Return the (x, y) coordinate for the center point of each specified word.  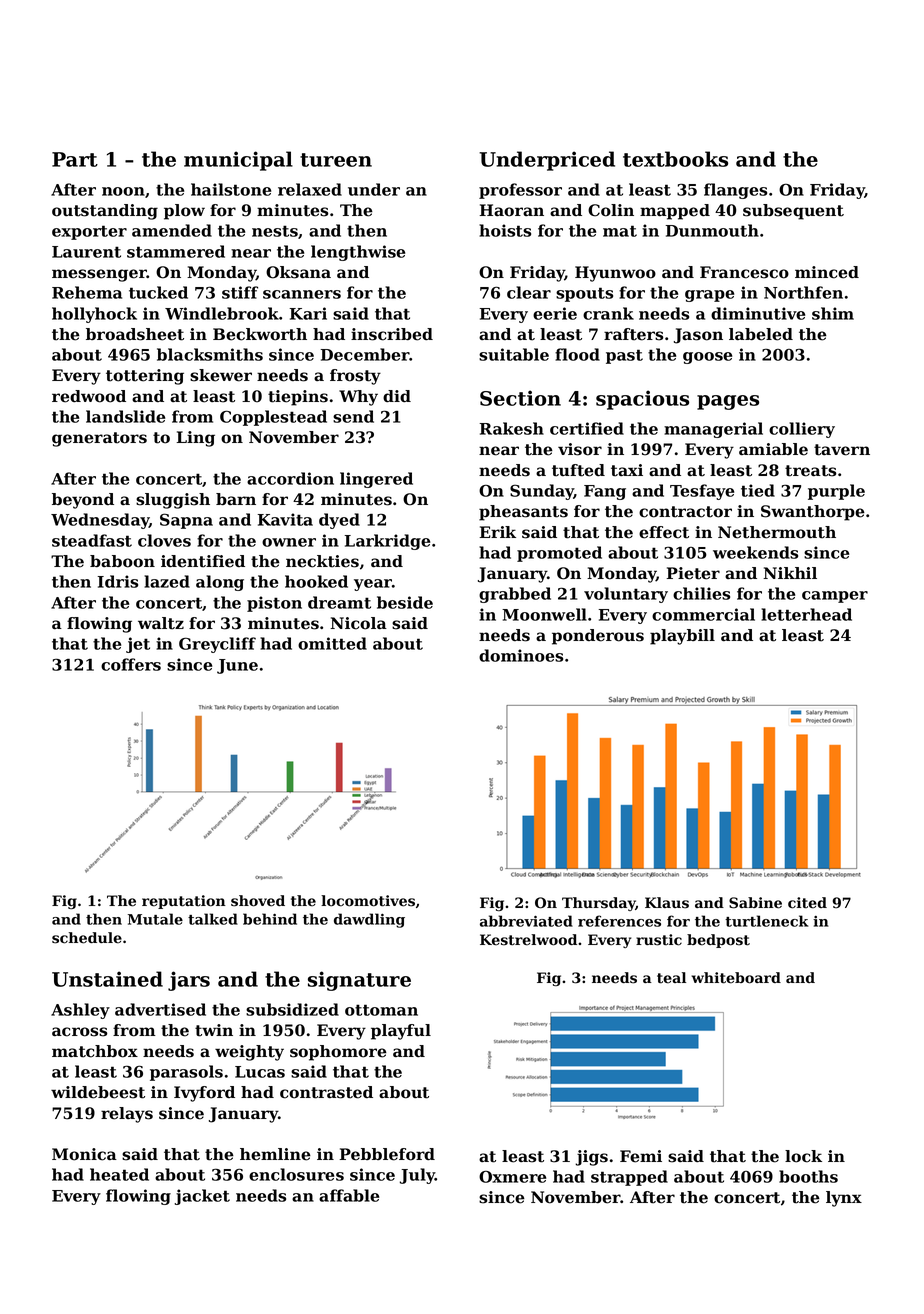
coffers (131, 664)
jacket (202, 1197)
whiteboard (736, 978)
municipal (238, 161)
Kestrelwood (528, 940)
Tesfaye (702, 492)
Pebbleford (387, 1154)
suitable (514, 354)
